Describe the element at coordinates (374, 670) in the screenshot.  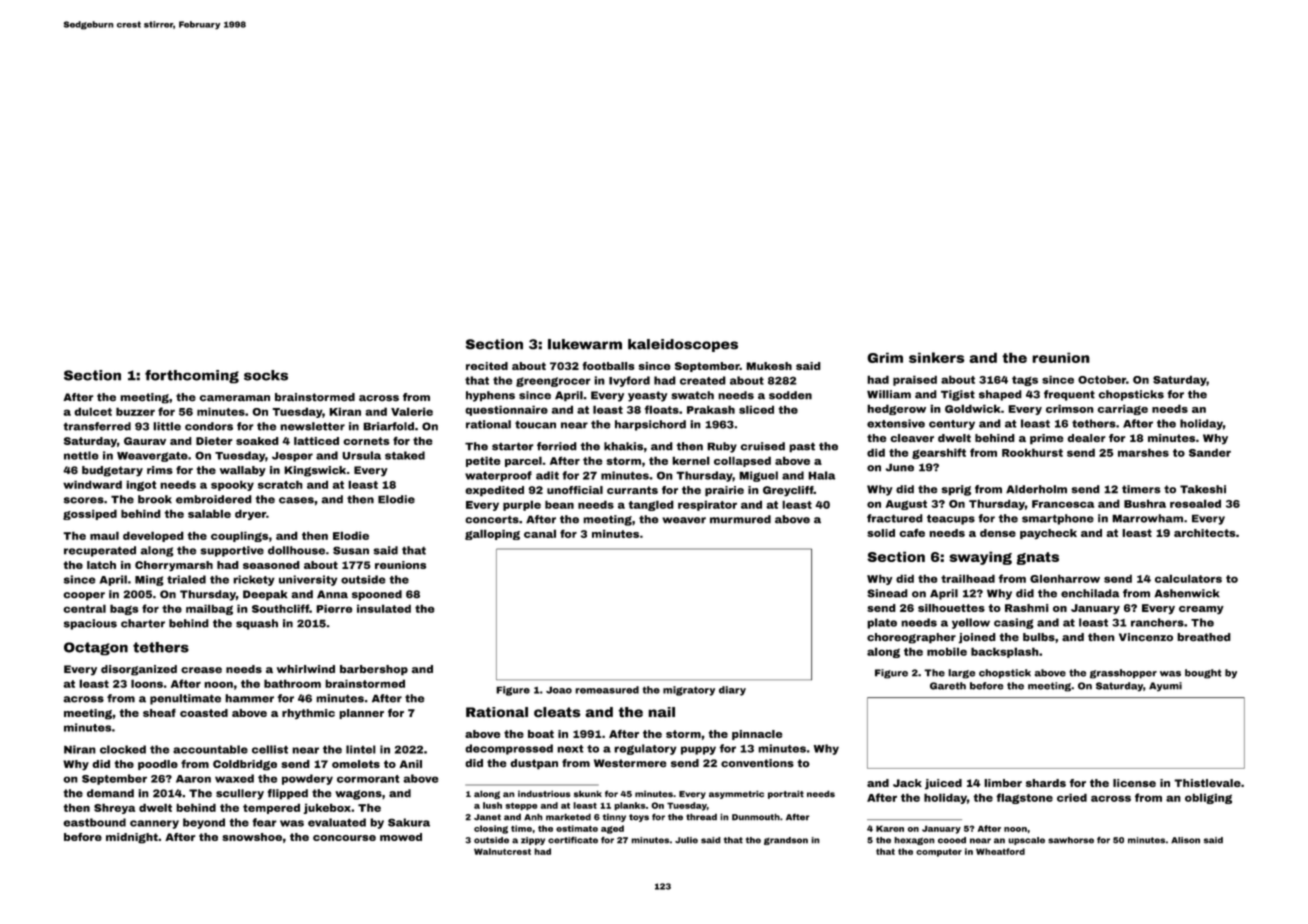
I see `barbershop` at that location.
